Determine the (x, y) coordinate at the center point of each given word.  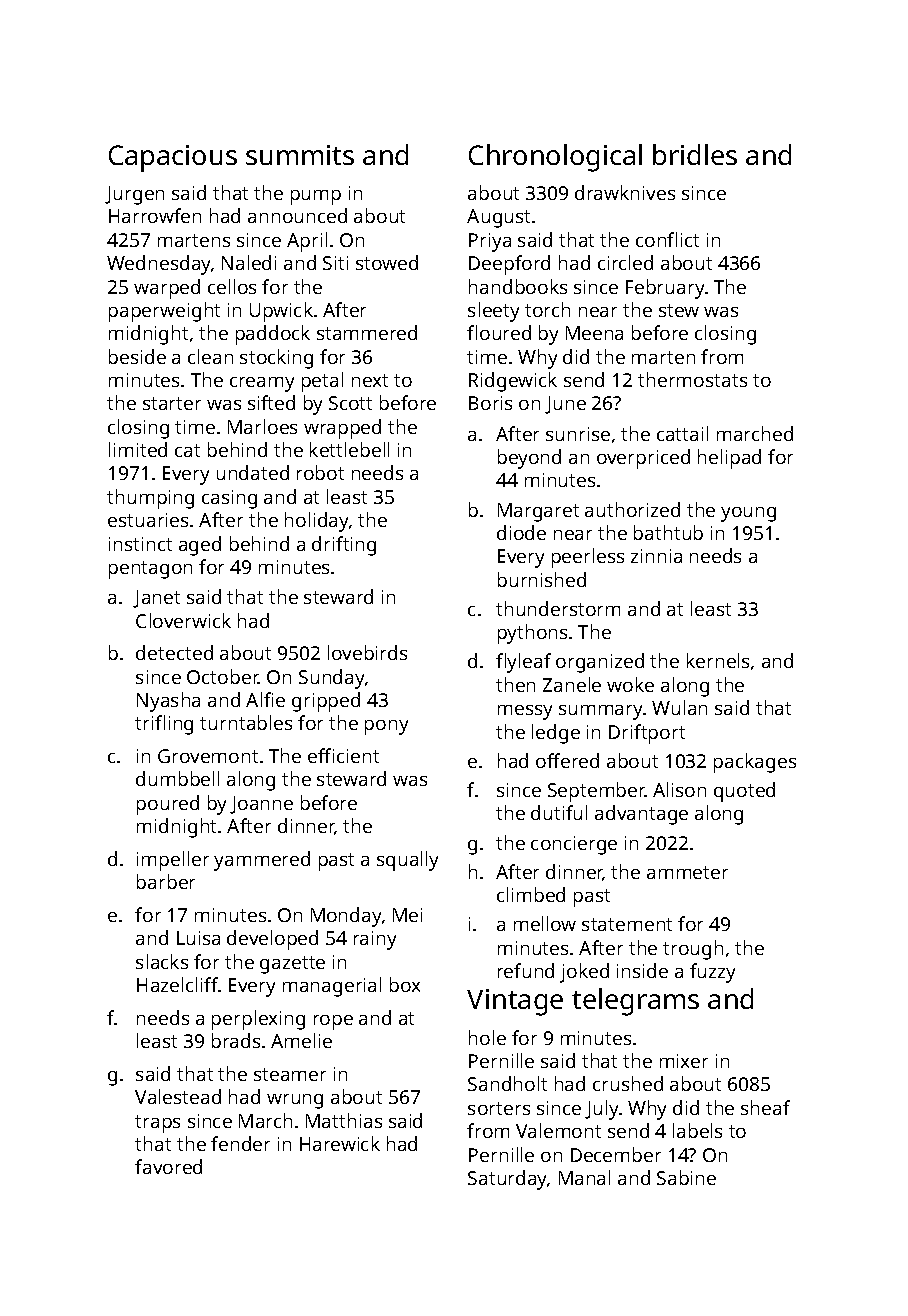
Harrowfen (155, 215)
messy (525, 712)
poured (168, 805)
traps (157, 1124)
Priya (490, 242)
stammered (367, 332)
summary (601, 712)
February (665, 289)
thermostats (692, 379)
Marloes (262, 426)
